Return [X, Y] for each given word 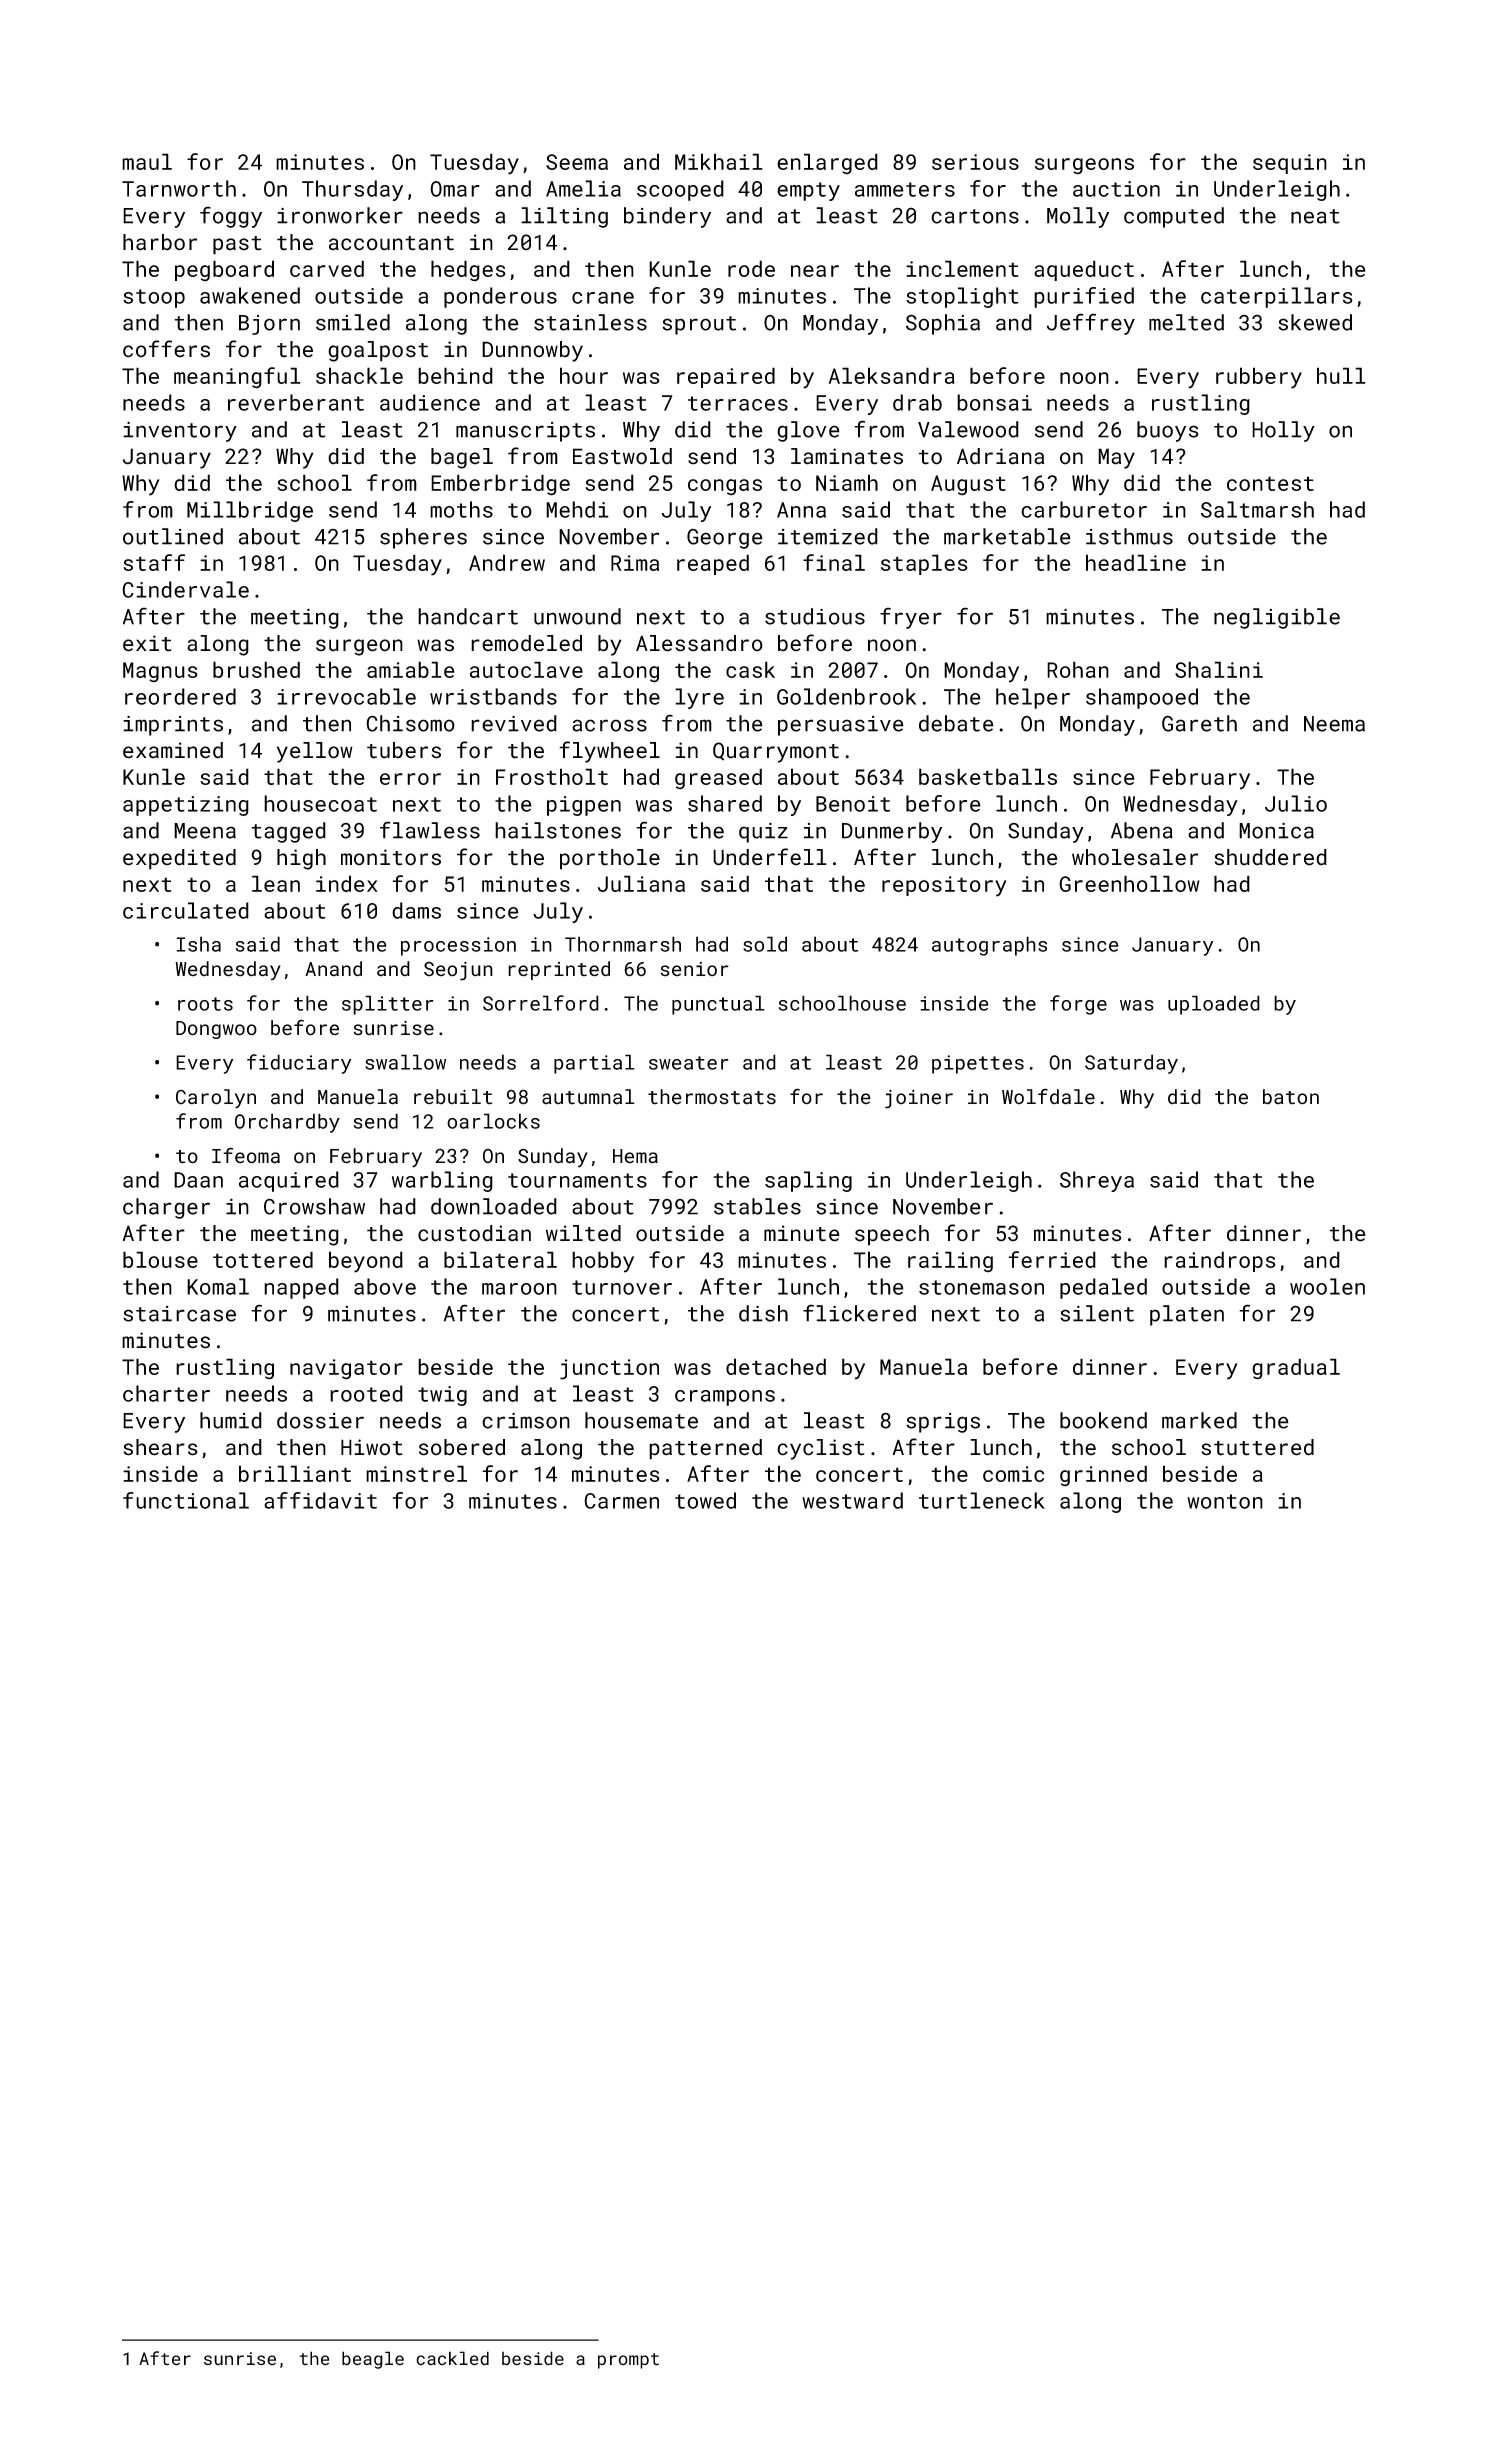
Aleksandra [892, 375]
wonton [1225, 1501]
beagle [373, 2360]
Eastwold [622, 456]
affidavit [320, 1500]
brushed [256, 669]
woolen [1327, 1286]
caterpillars [1277, 297]
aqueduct [1084, 270]
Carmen [621, 1501]
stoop [154, 298]
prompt [628, 2361]
